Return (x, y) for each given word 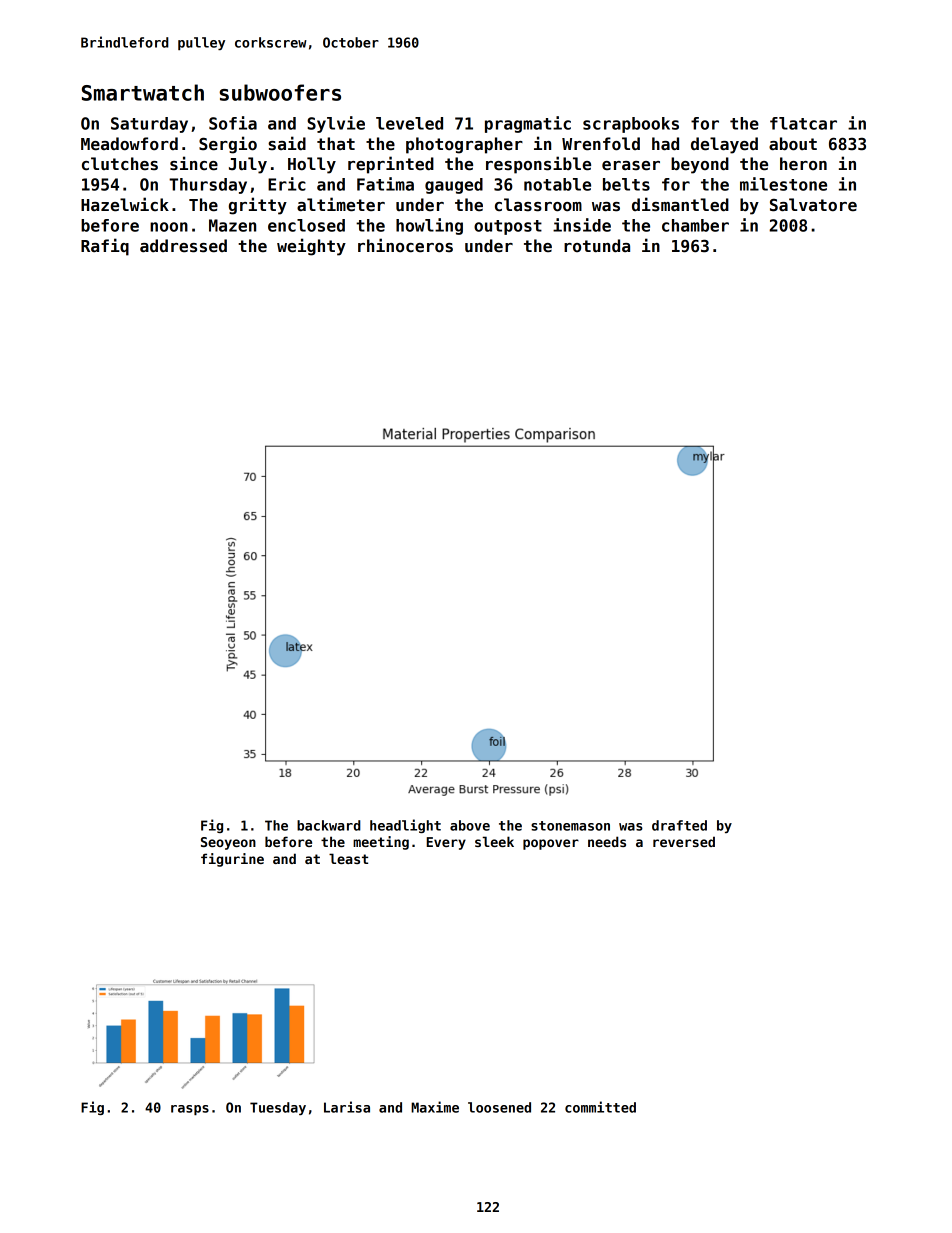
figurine (232, 860)
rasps (190, 1110)
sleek (494, 841)
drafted (679, 825)
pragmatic (528, 124)
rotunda (597, 246)
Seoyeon (228, 843)
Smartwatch (143, 92)
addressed (183, 246)
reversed (684, 841)
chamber (695, 225)
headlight (405, 826)
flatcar (803, 123)
